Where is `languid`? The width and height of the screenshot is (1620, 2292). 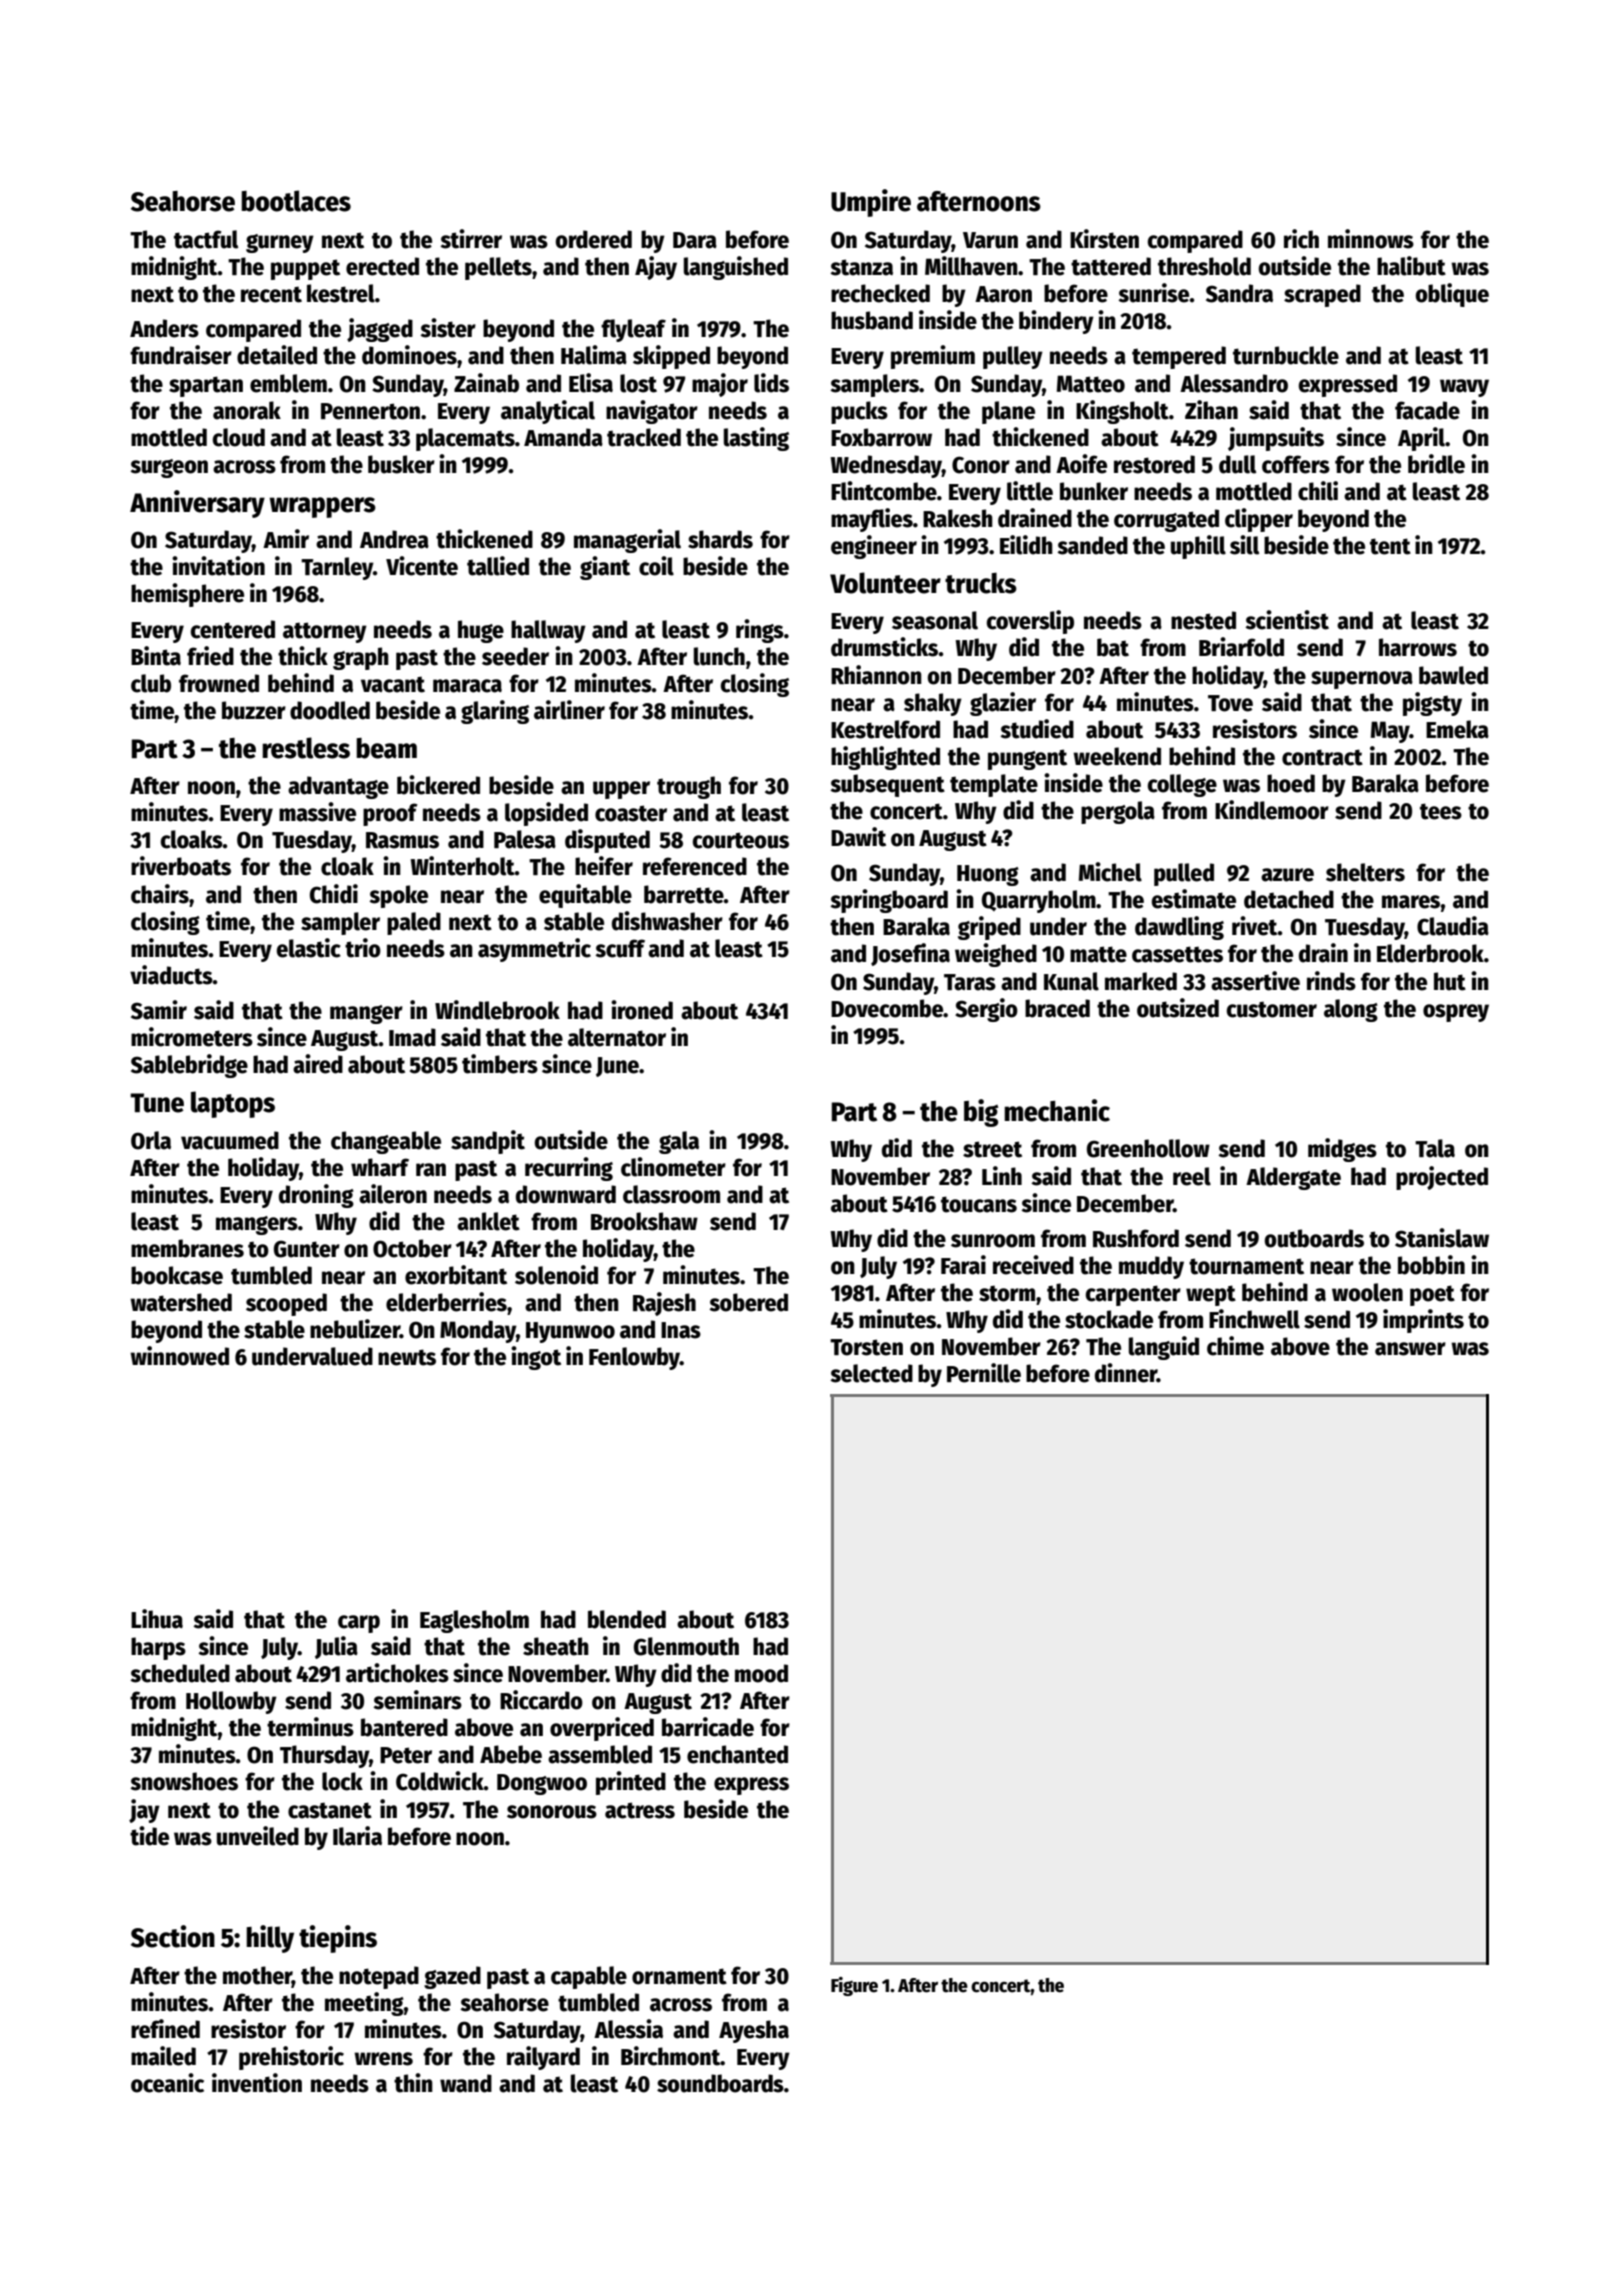 languid is located at coordinates (1164, 1348).
